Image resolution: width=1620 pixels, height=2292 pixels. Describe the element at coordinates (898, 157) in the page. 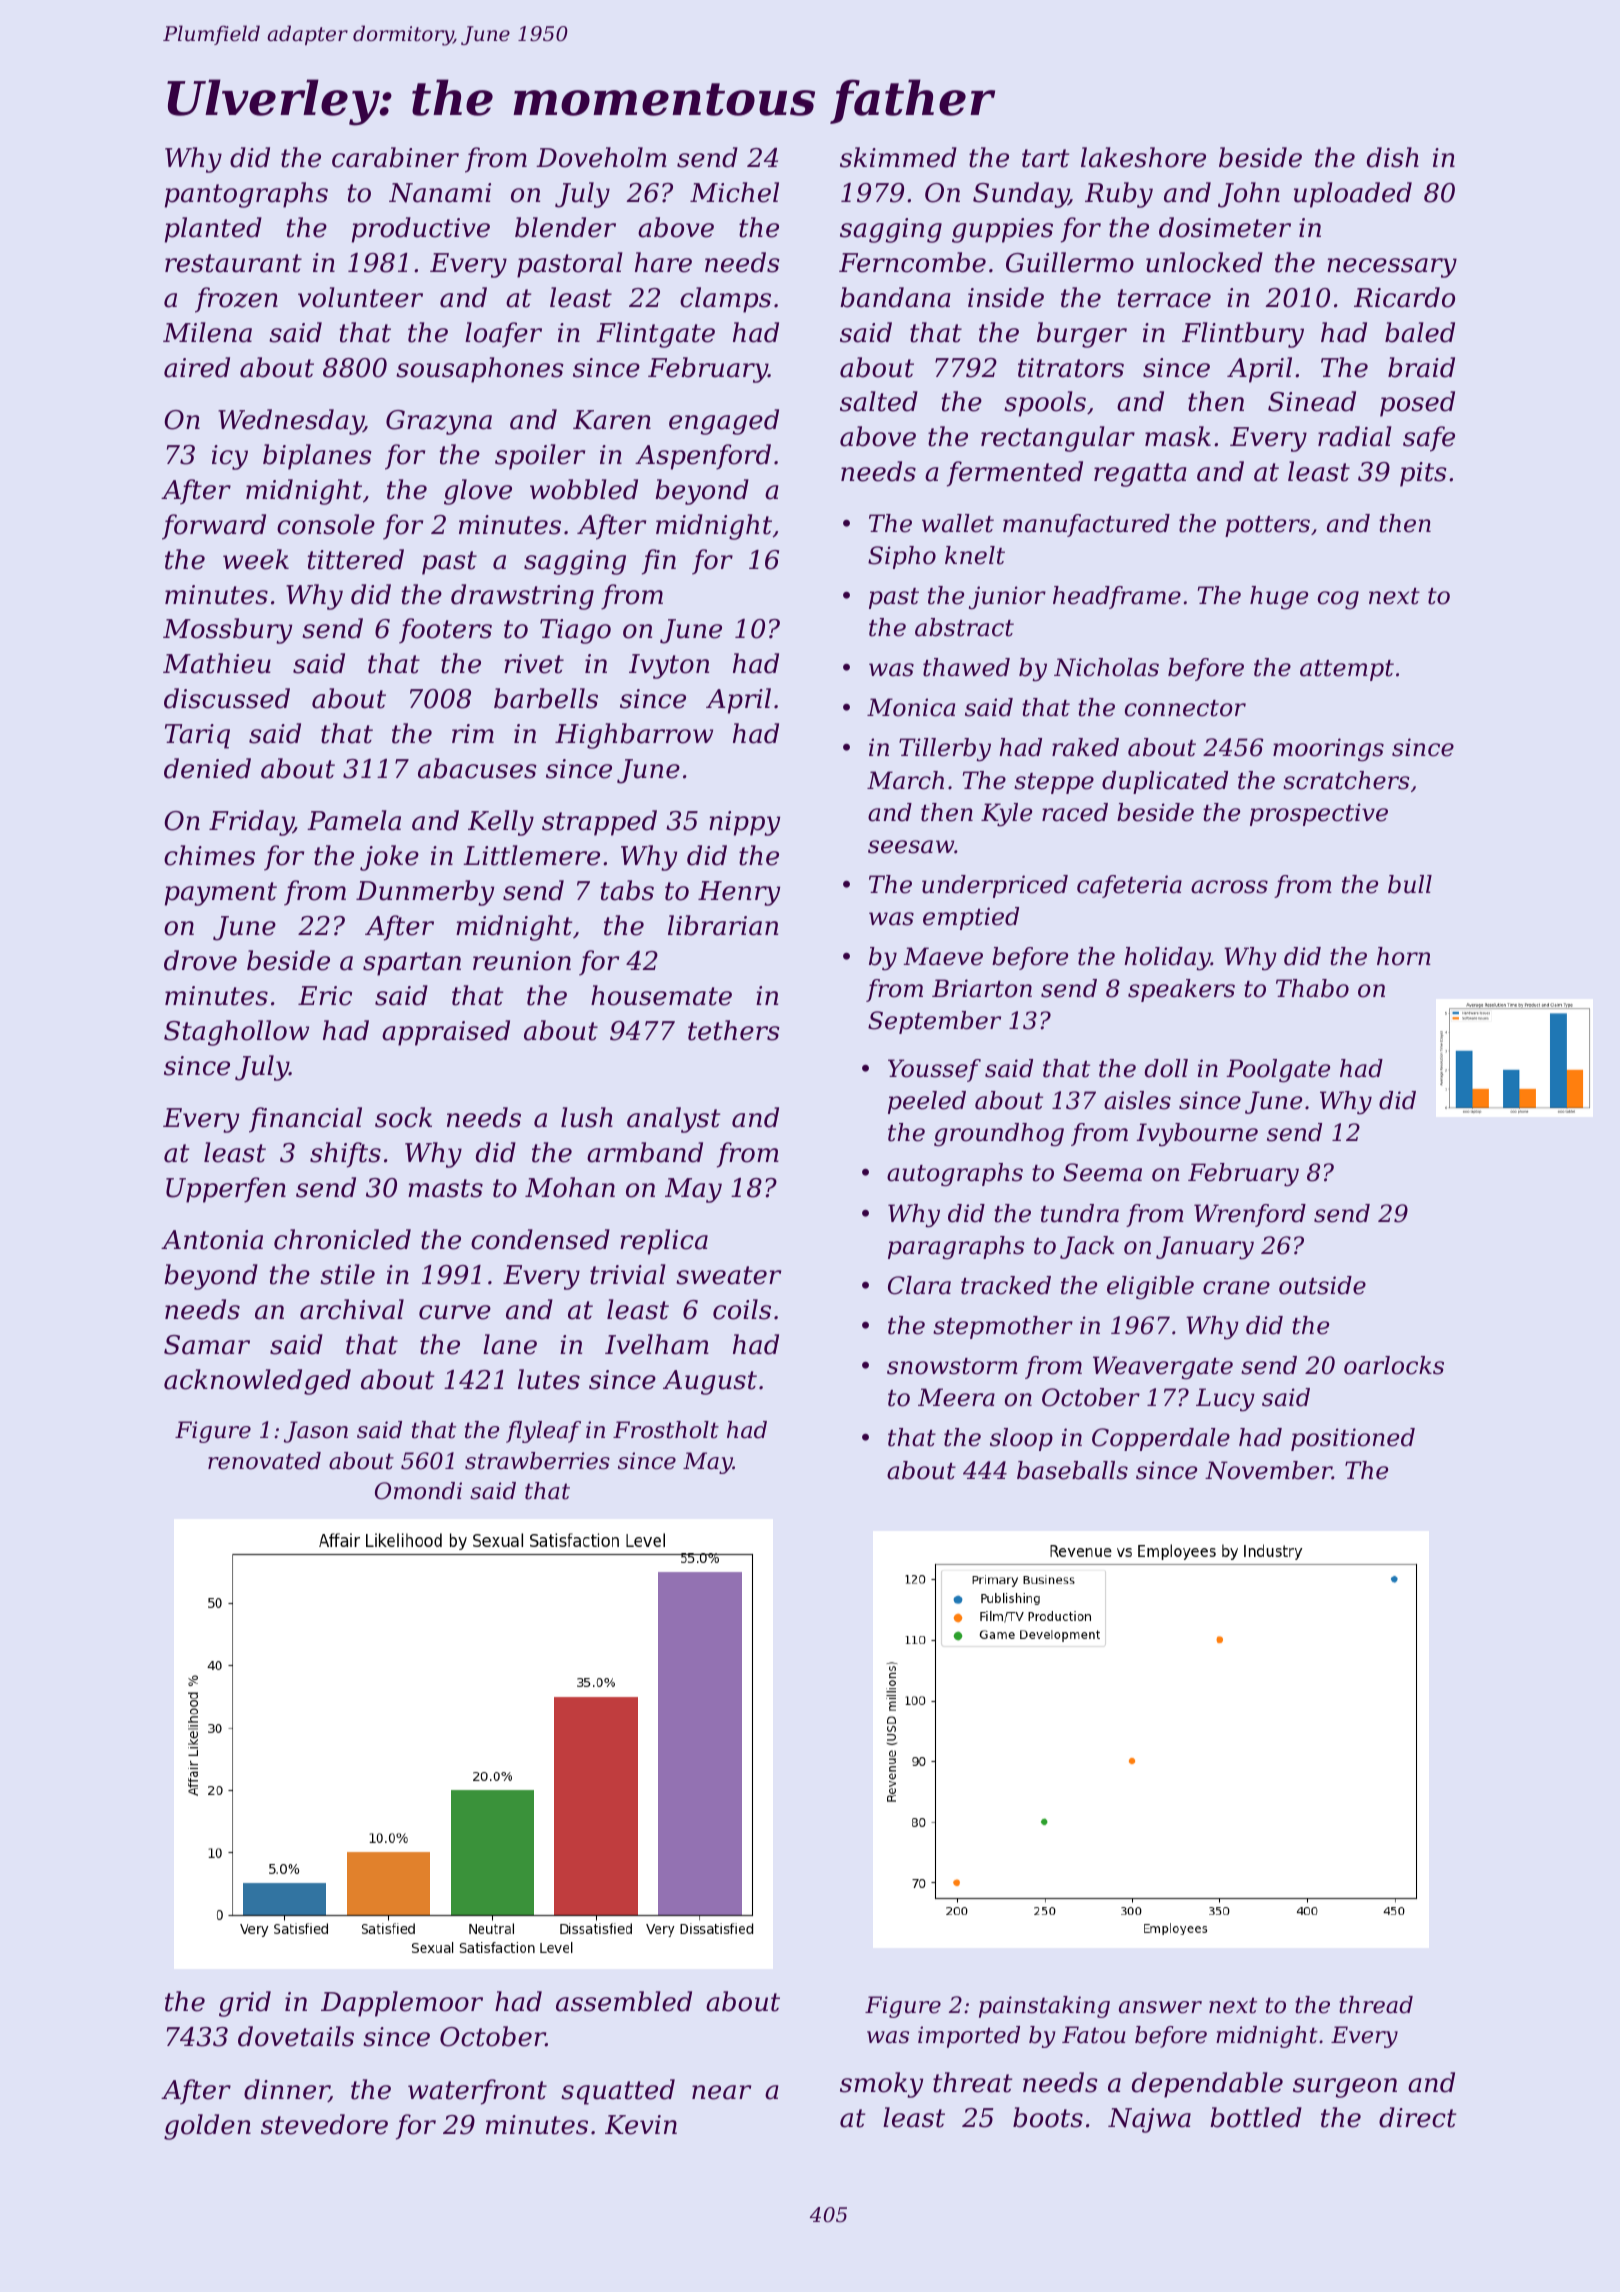

I see `skimmed` at that location.
